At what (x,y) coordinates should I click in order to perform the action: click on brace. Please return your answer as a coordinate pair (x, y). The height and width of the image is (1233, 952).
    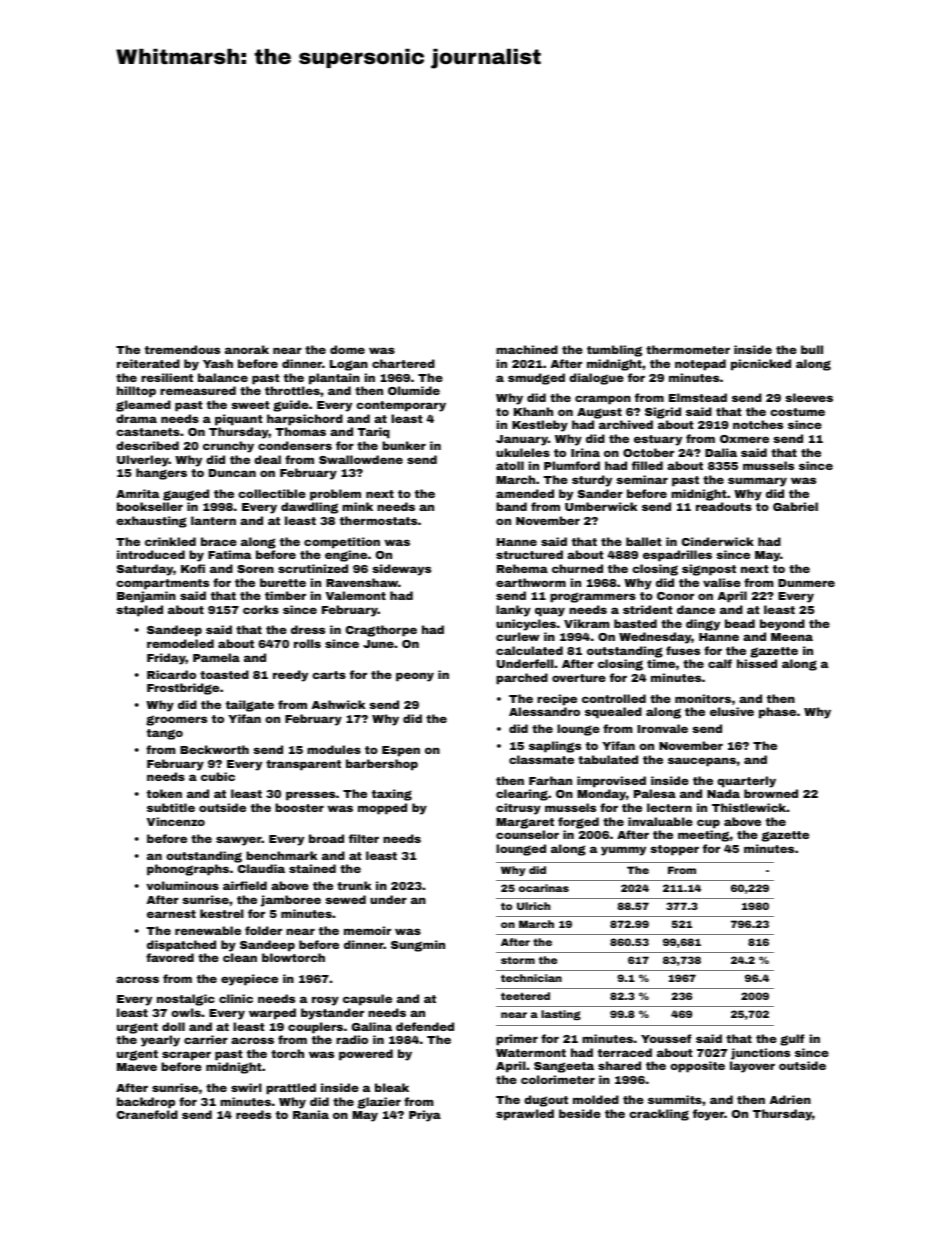
    Looking at the image, I should click on (219, 541).
